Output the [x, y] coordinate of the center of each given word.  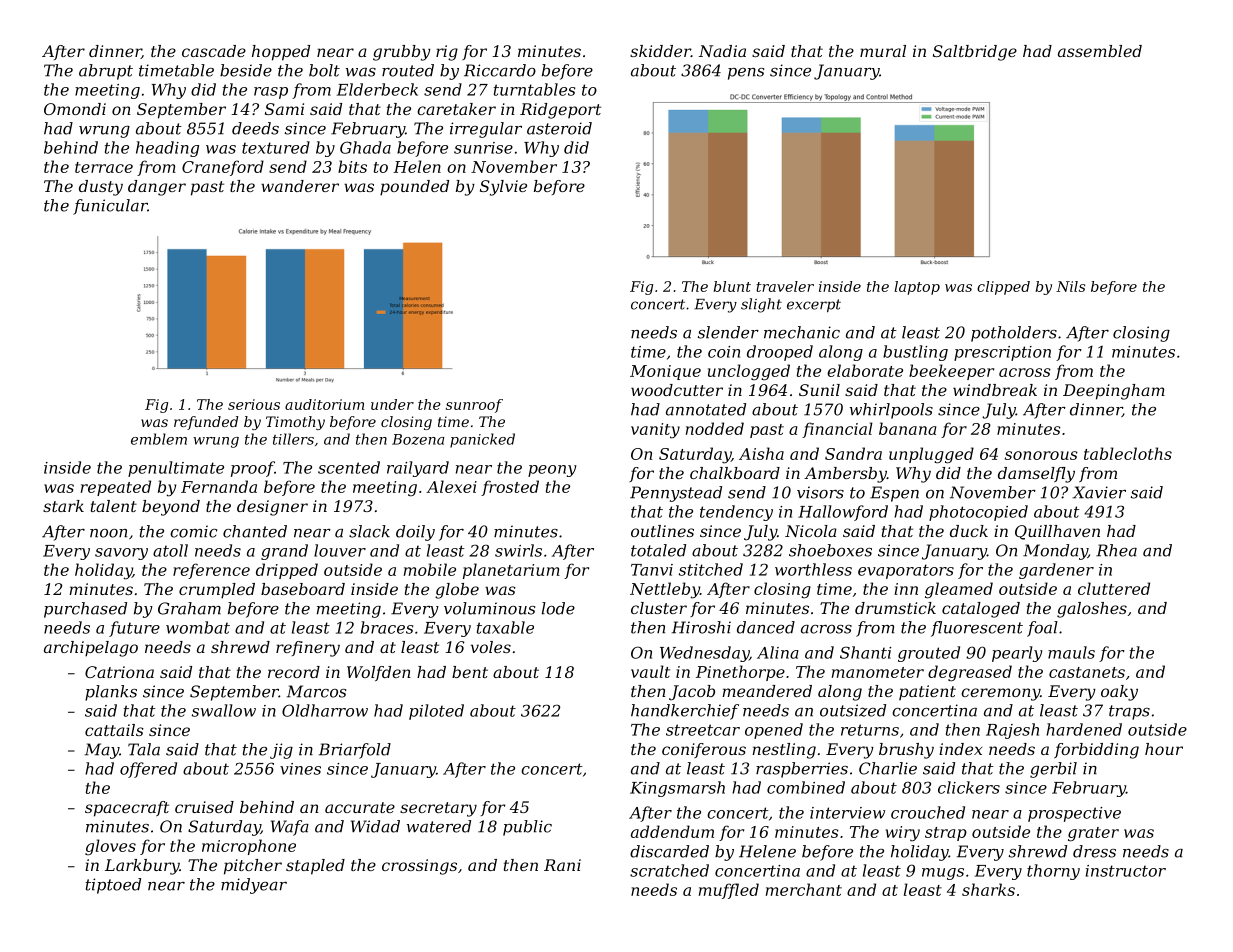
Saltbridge [975, 53]
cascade [214, 51]
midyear [254, 886]
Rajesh [1012, 731]
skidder [660, 51]
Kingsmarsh [677, 789]
